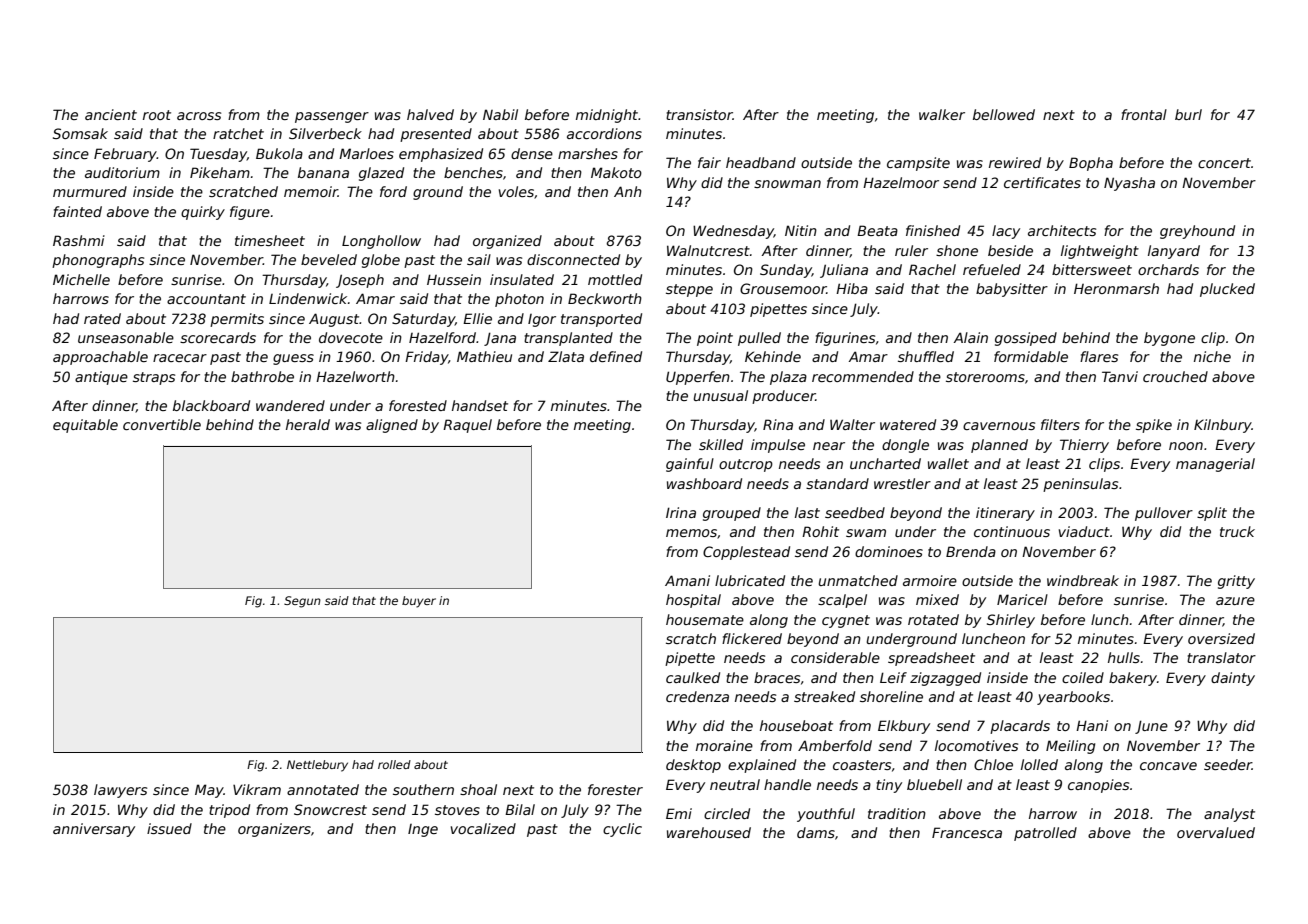 This document has height=924, width=1308. Describe the element at coordinates (262, 376) in the document. I see `bathrobe` at that location.
